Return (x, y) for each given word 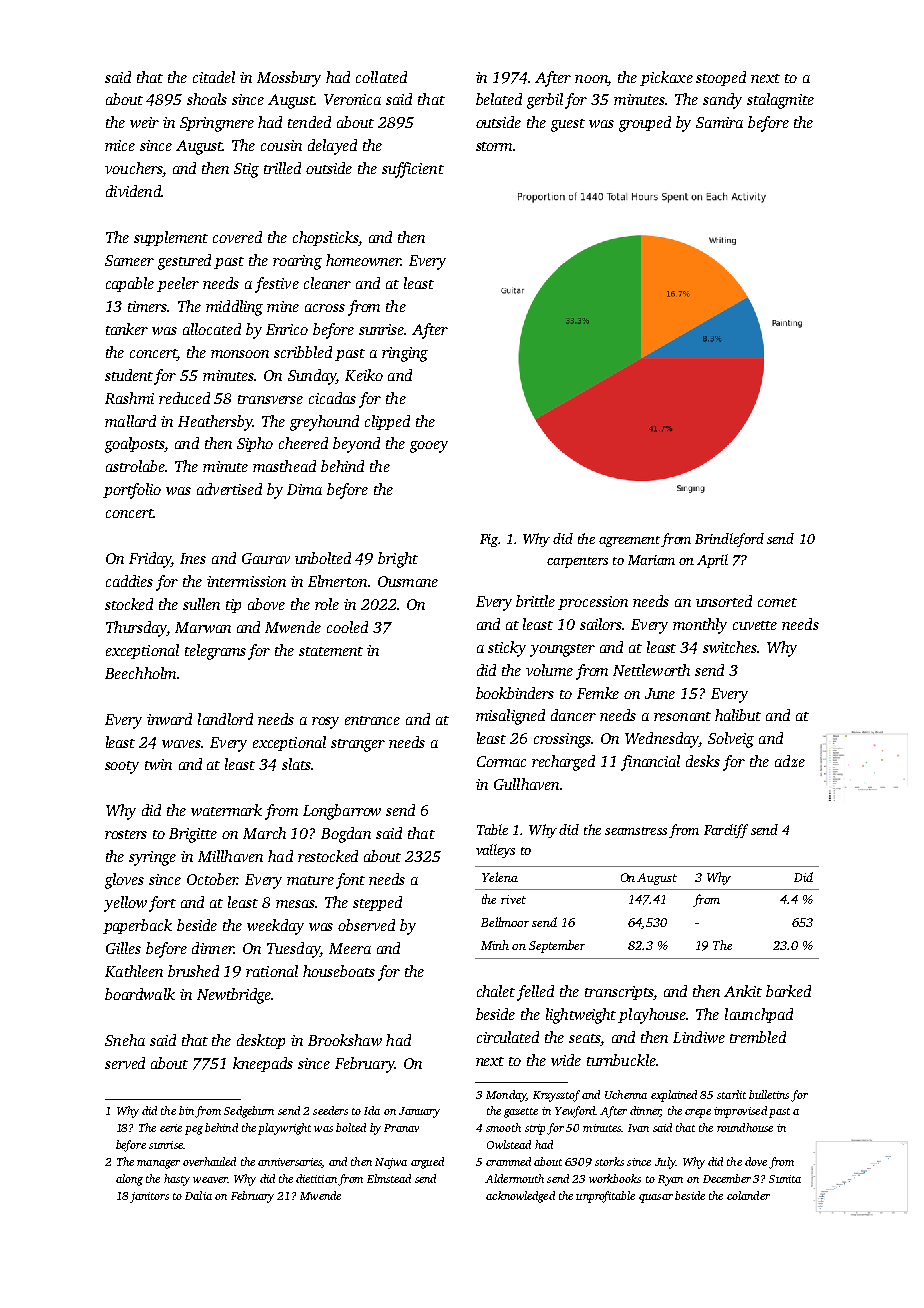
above (266, 604)
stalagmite (780, 101)
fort (162, 904)
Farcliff (726, 831)
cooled (347, 627)
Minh (495, 945)
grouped (645, 124)
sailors (601, 624)
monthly (700, 626)
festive (277, 285)
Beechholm (140, 673)
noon (591, 79)
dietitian (316, 1178)
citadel (214, 77)
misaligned (510, 717)
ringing (405, 354)
